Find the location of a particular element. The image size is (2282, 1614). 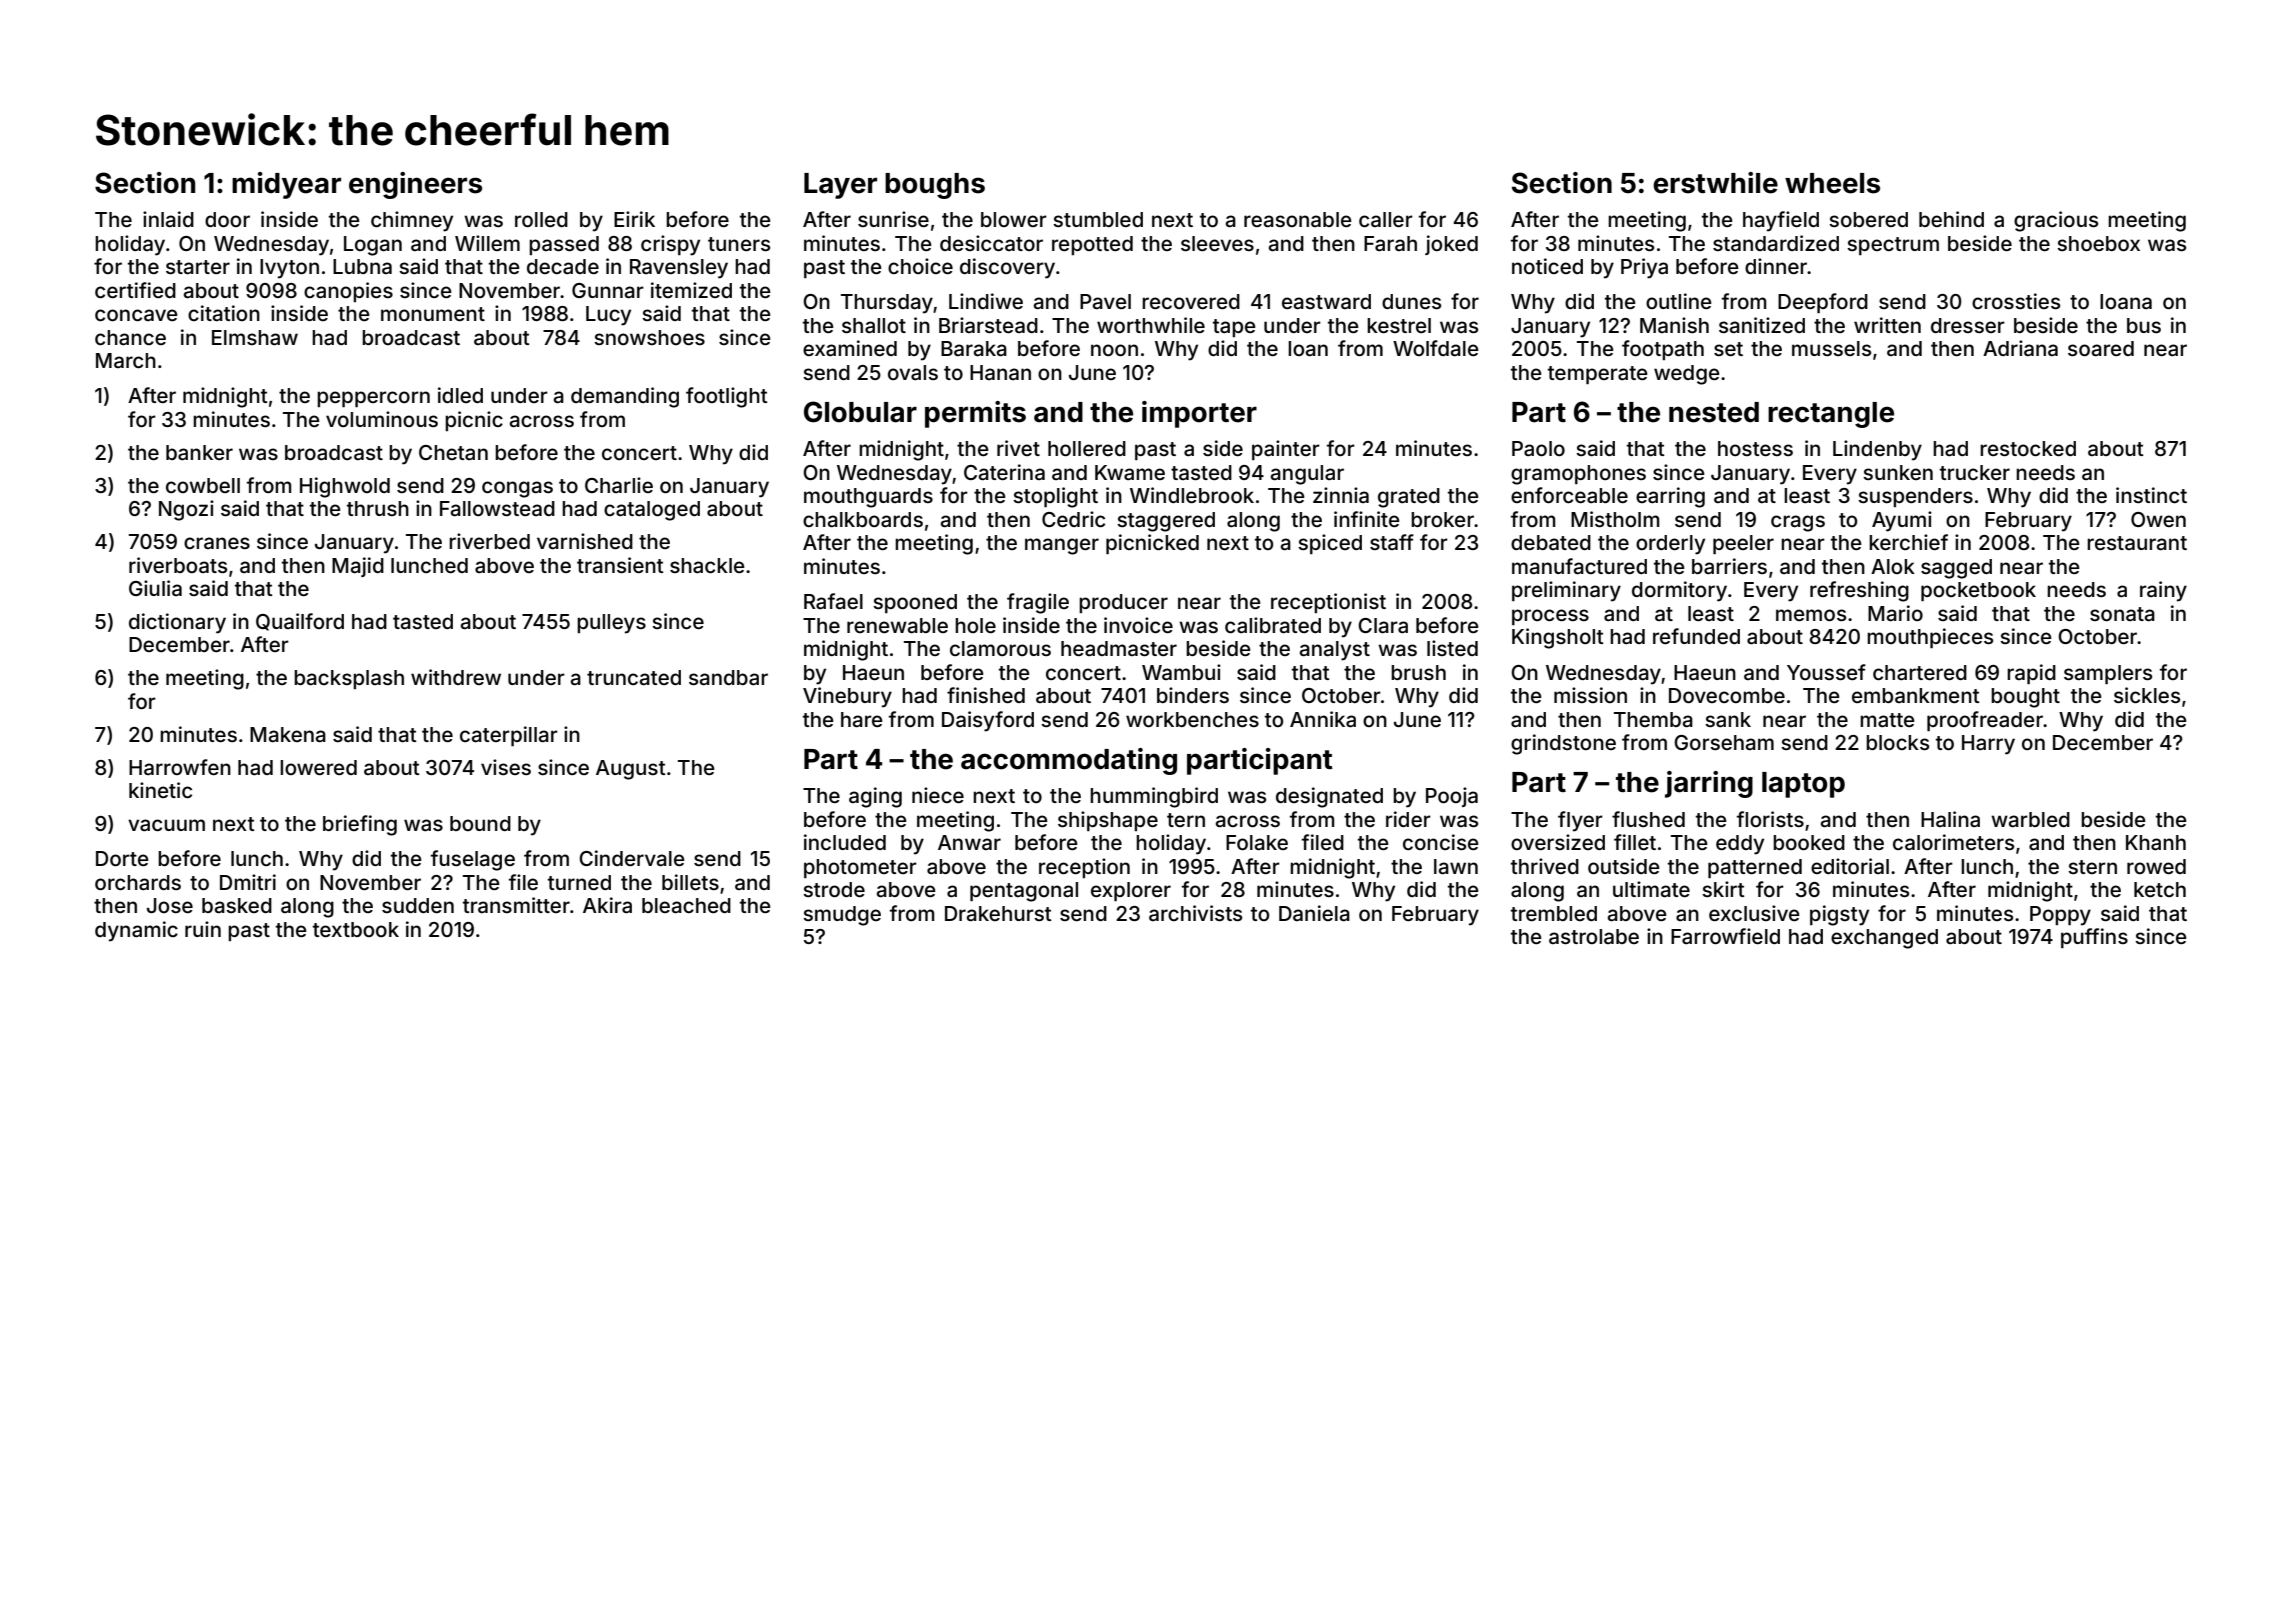

Gunnar is located at coordinates (608, 290).
